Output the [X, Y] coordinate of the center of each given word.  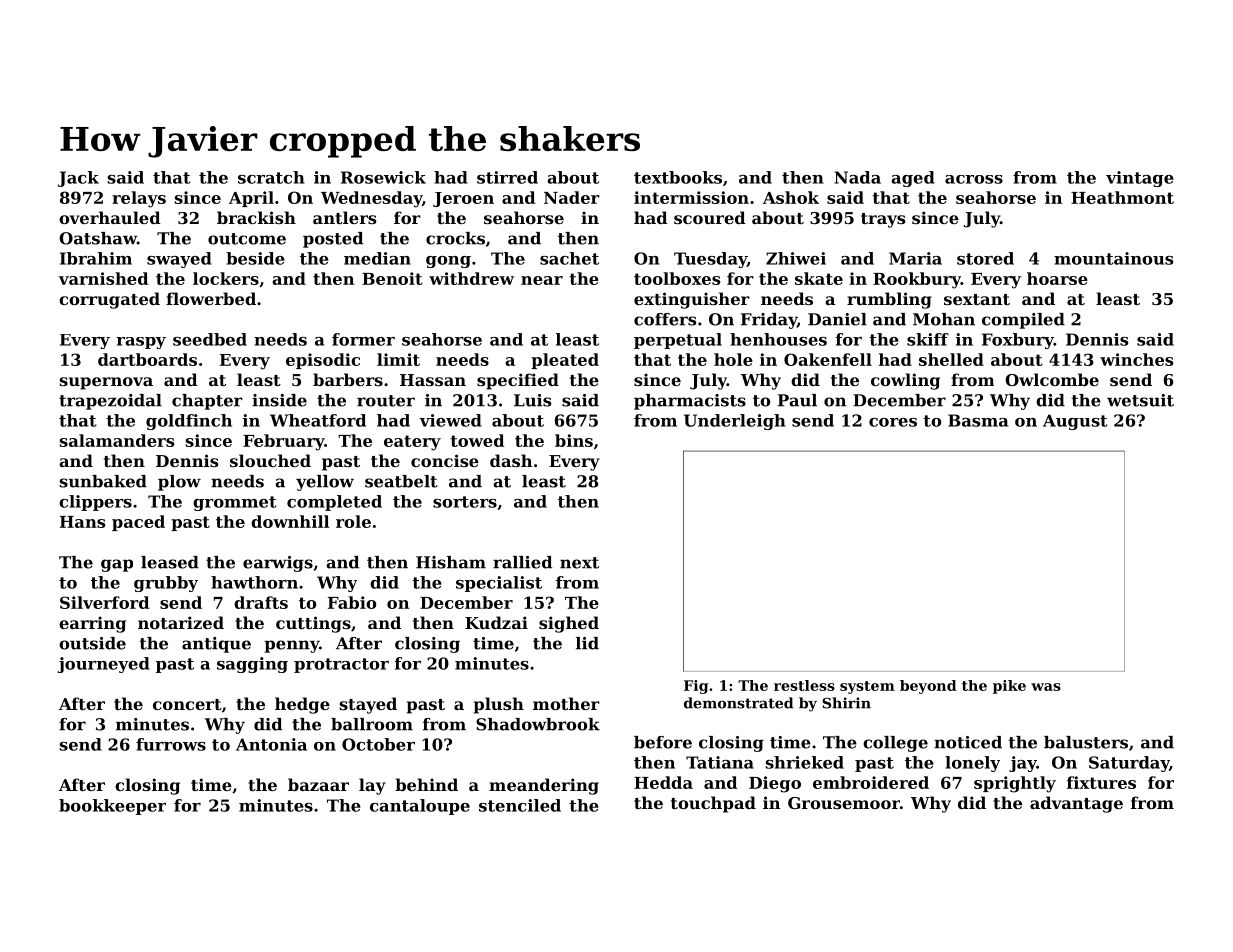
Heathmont [1122, 197]
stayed [368, 705]
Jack [78, 179]
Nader [572, 197]
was [1046, 687]
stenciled [520, 805]
